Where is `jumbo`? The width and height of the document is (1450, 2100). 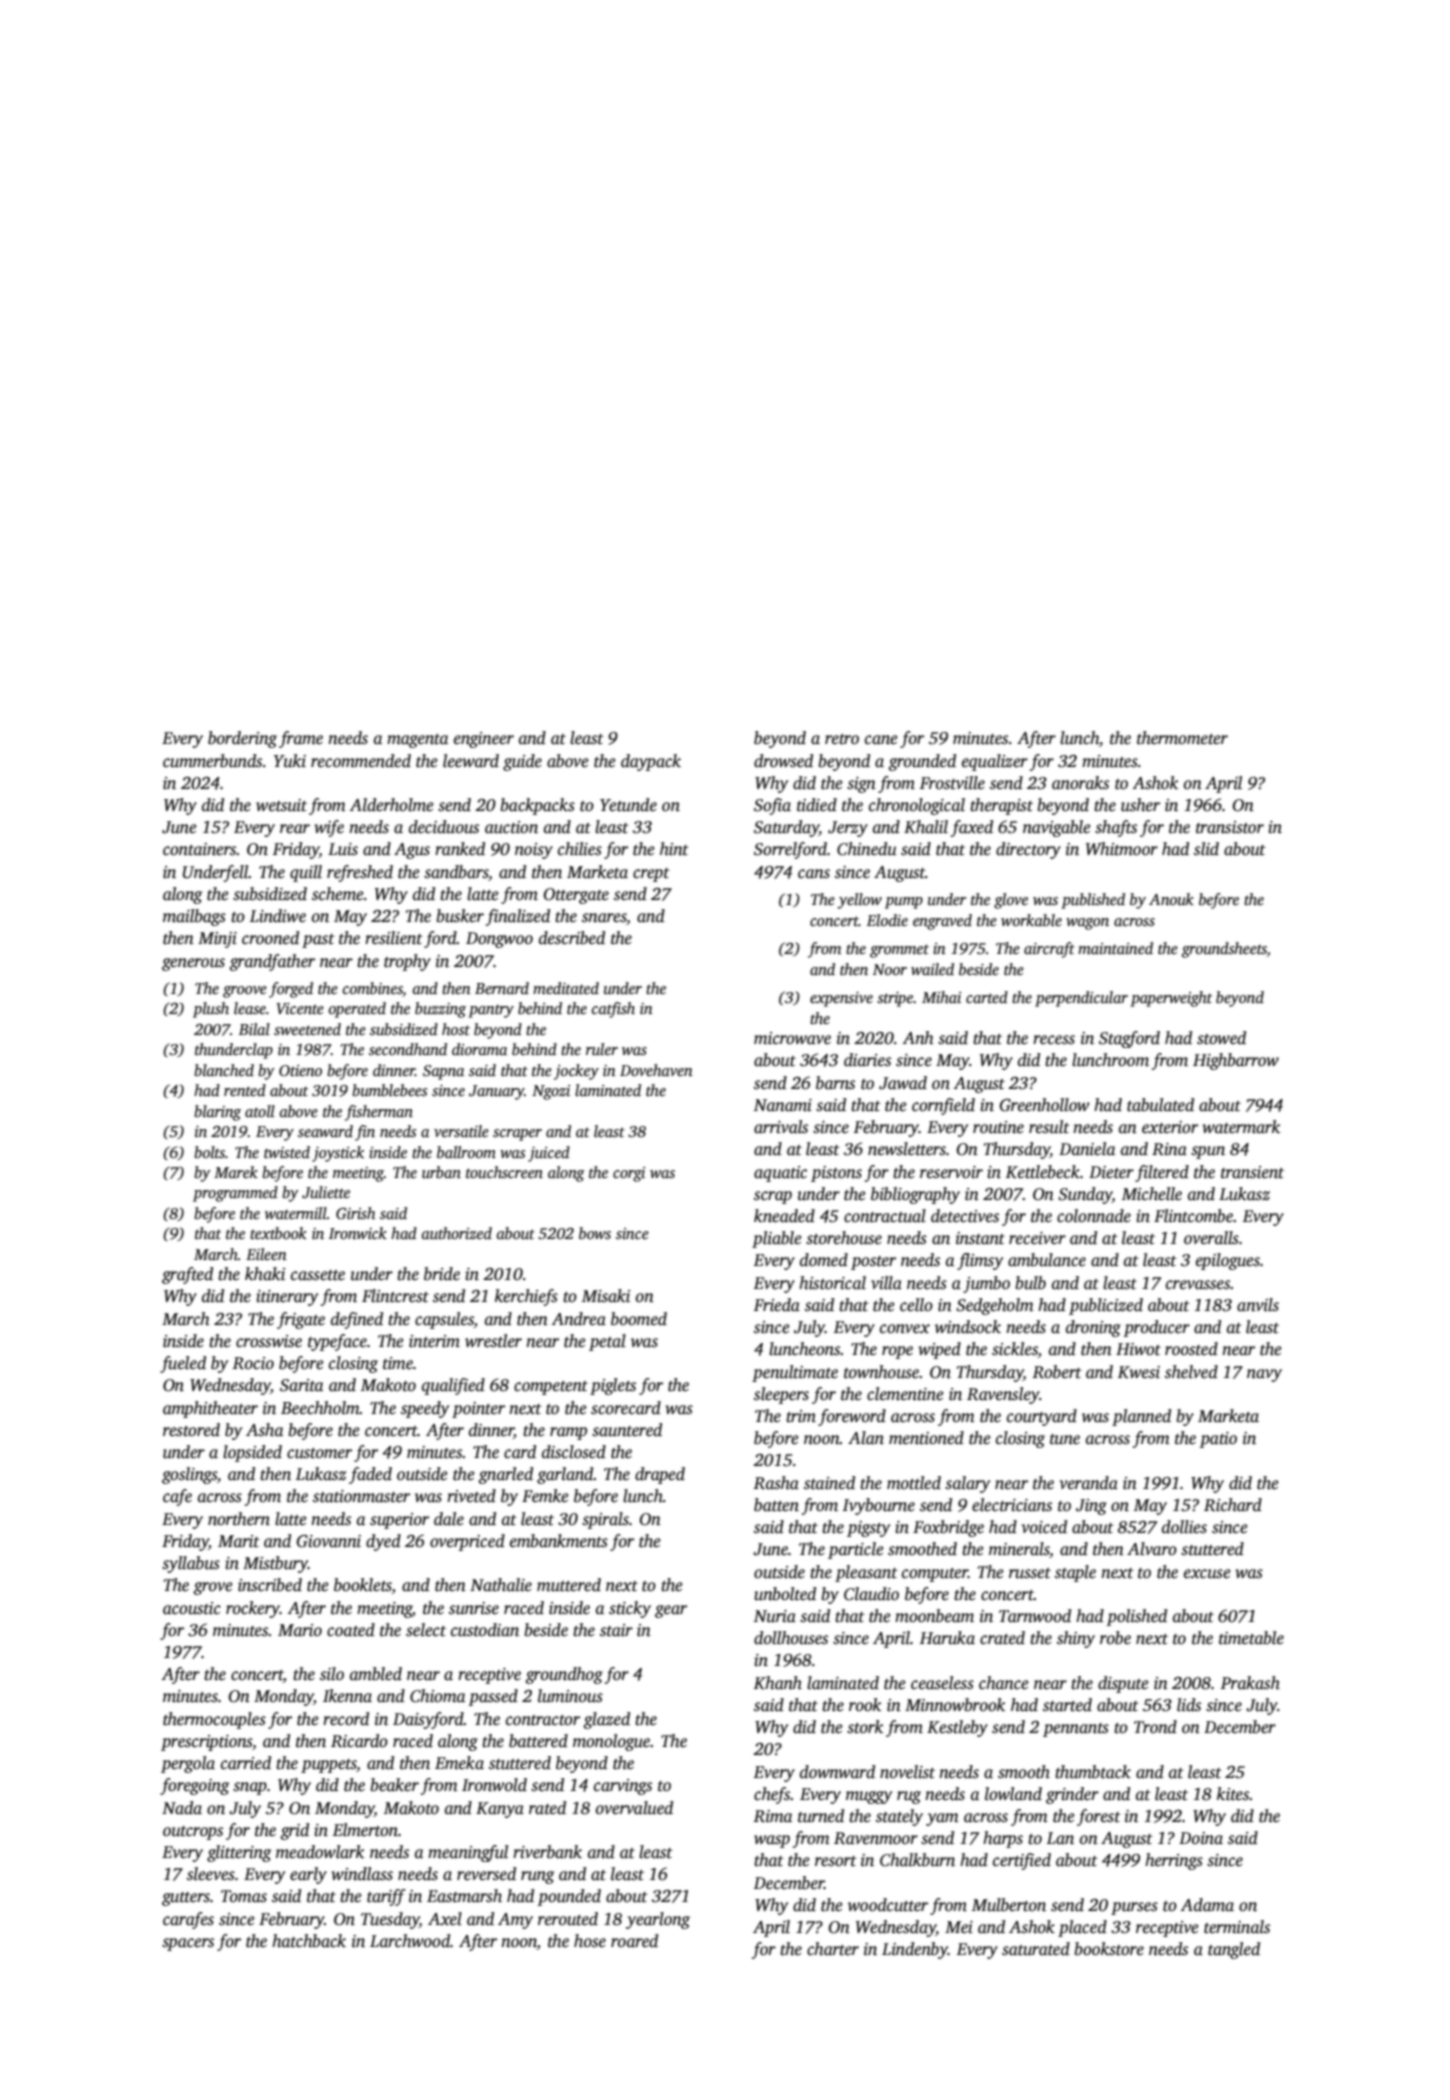 jumbo is located at coordinates (986, 1284).
